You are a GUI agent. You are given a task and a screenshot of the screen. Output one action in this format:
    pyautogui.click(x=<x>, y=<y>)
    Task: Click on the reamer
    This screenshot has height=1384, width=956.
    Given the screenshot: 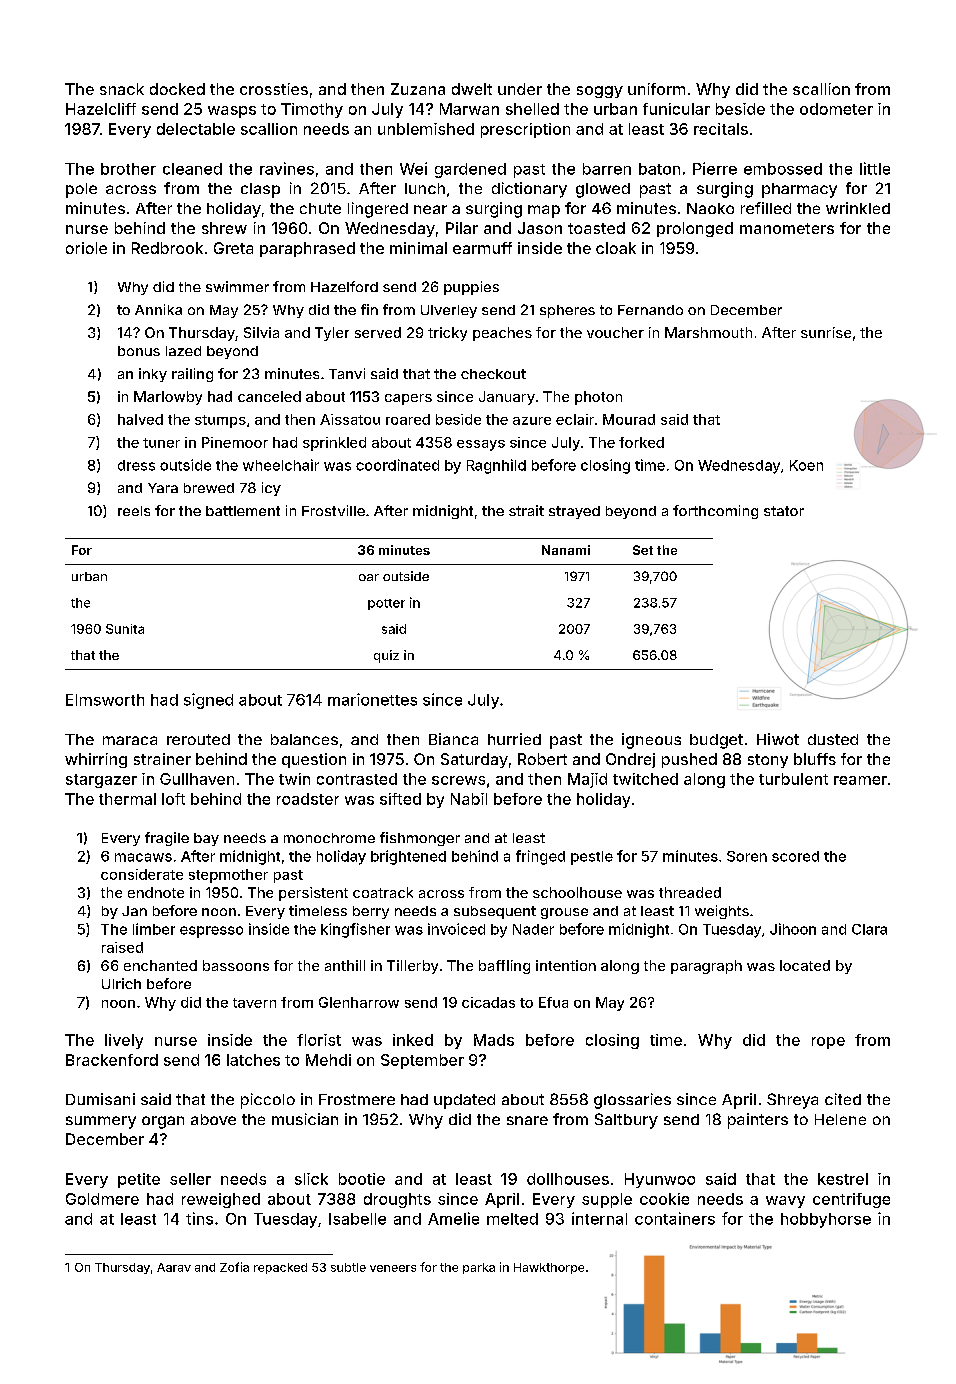 What is the action you would take?
    pyautogui.click(x=860, y=780)
